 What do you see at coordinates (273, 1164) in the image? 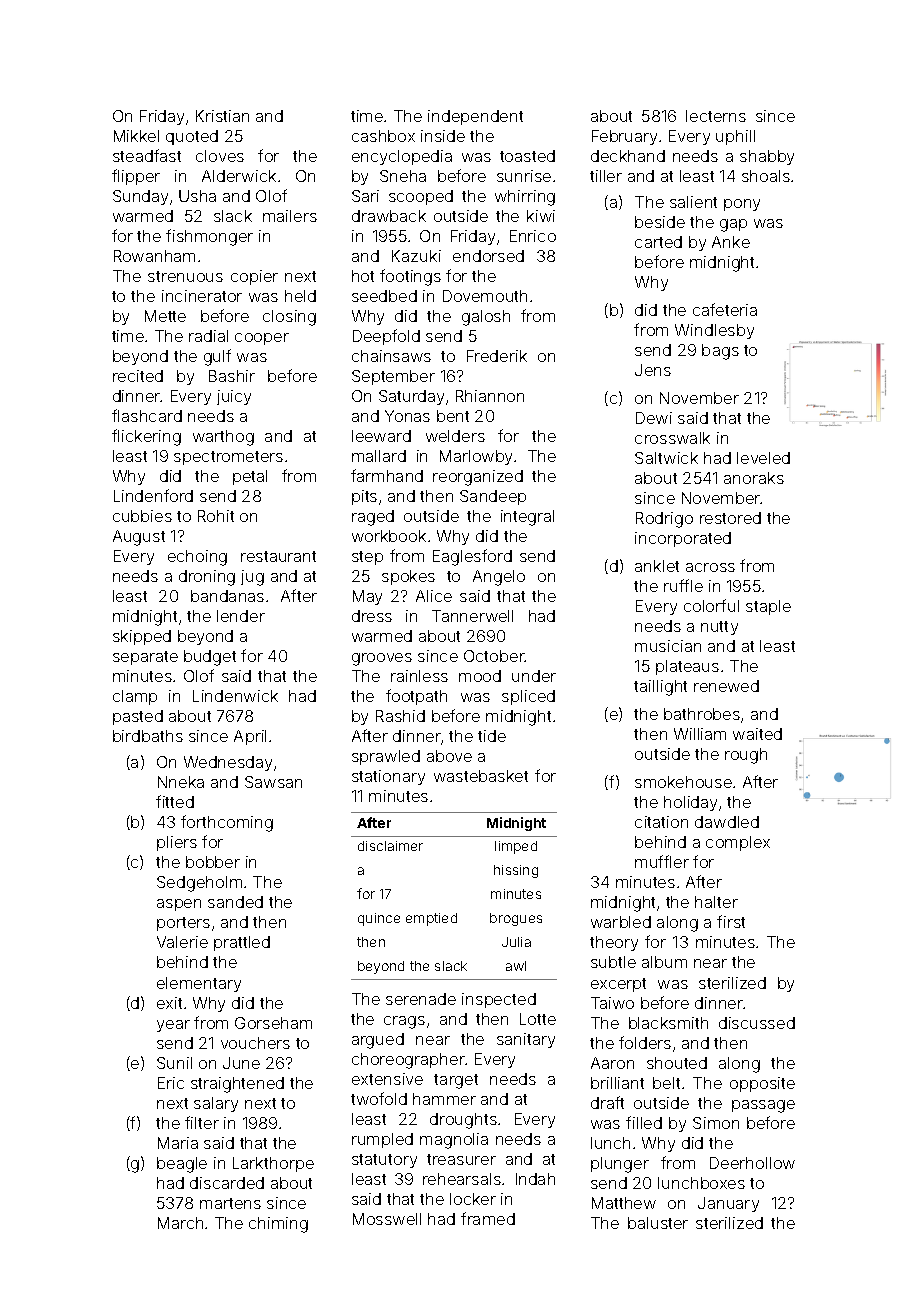
I see `Larkthorpe` at bounding box center [273, 1164].
